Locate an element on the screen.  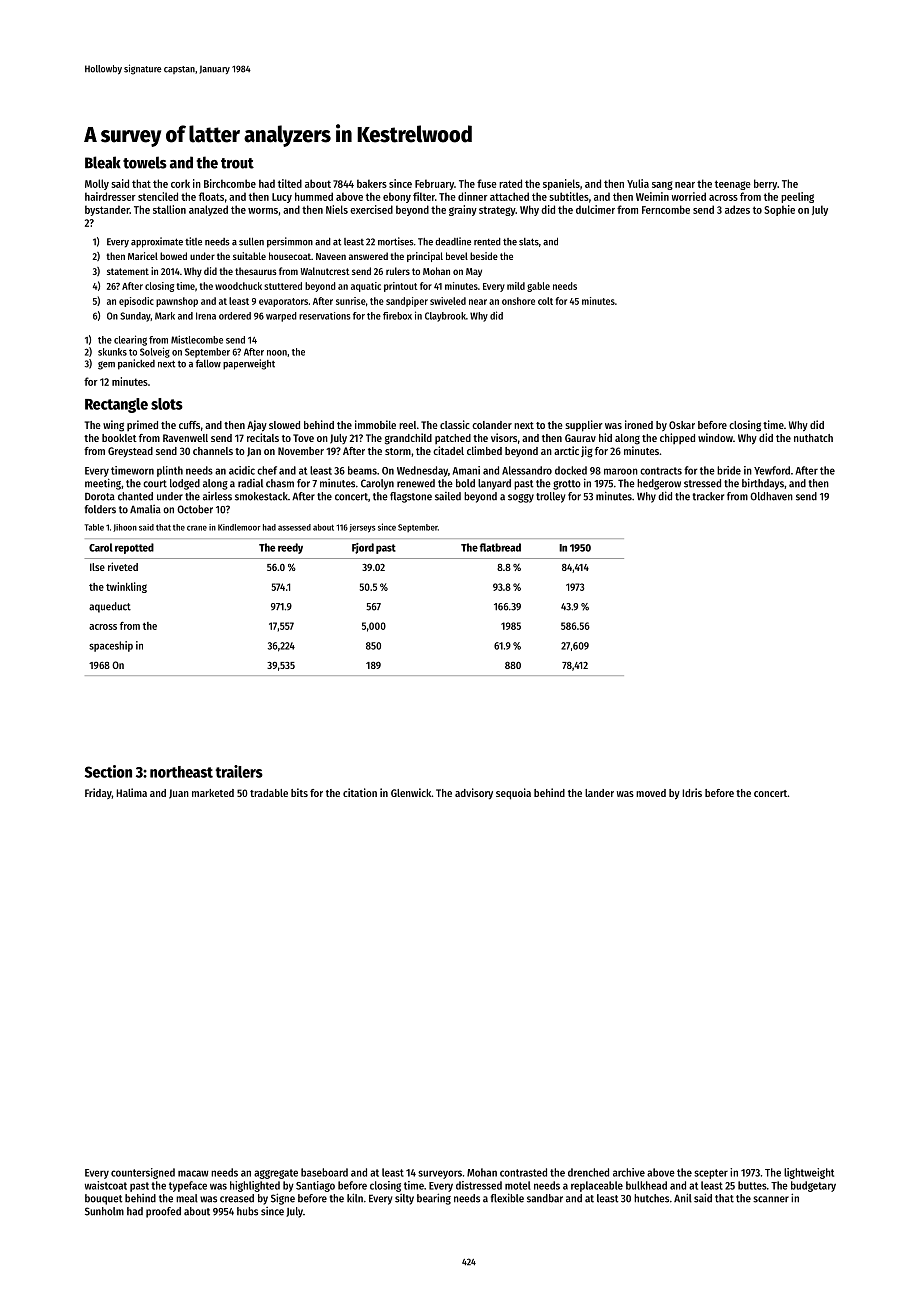
teenage is located at coordinates (733, 185).
